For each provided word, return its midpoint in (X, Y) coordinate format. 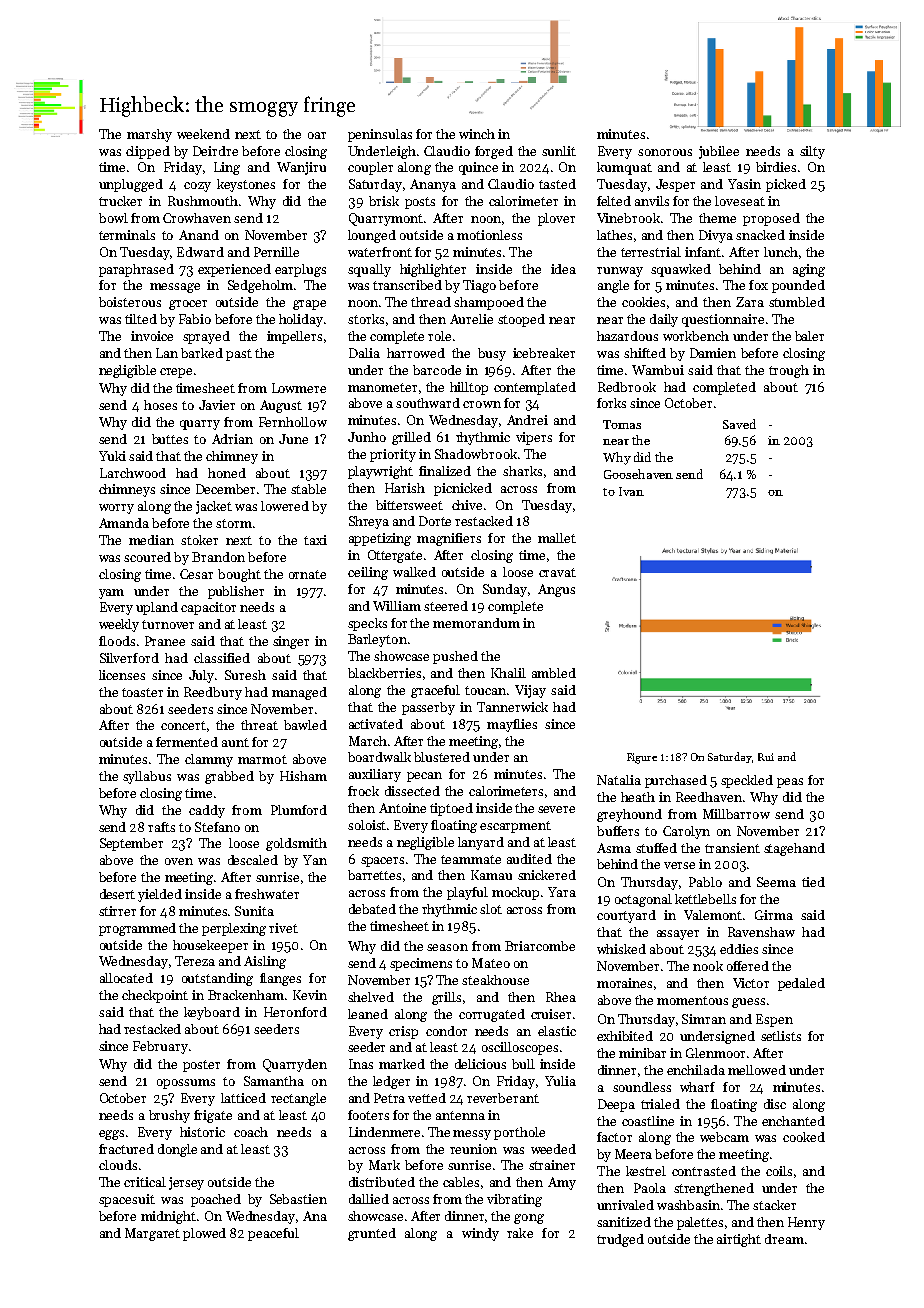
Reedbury (213, 693)
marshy (149, 135)
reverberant (503, 1098)
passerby (428, 708)
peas (790, 783)
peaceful (273, 1234)
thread (431, 302)
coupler (370, 168)
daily (664, 320)
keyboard (212, 1013)
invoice (152, 336)
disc (775, 1104)
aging (809, 270)
